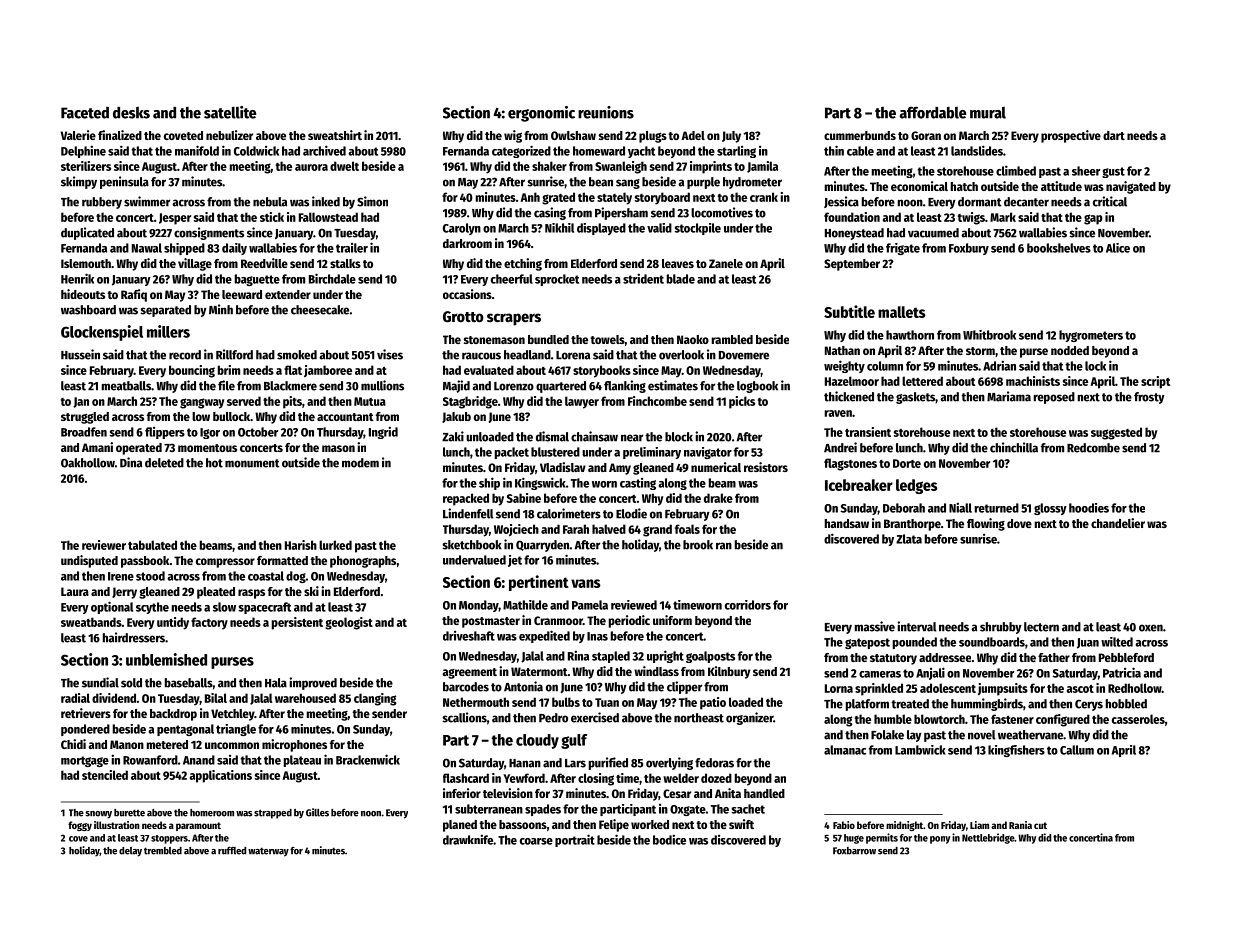 The image size is (1233, 952). Describe the element at coordinates (202, 403) in the page. I see `gangway` at that location.
